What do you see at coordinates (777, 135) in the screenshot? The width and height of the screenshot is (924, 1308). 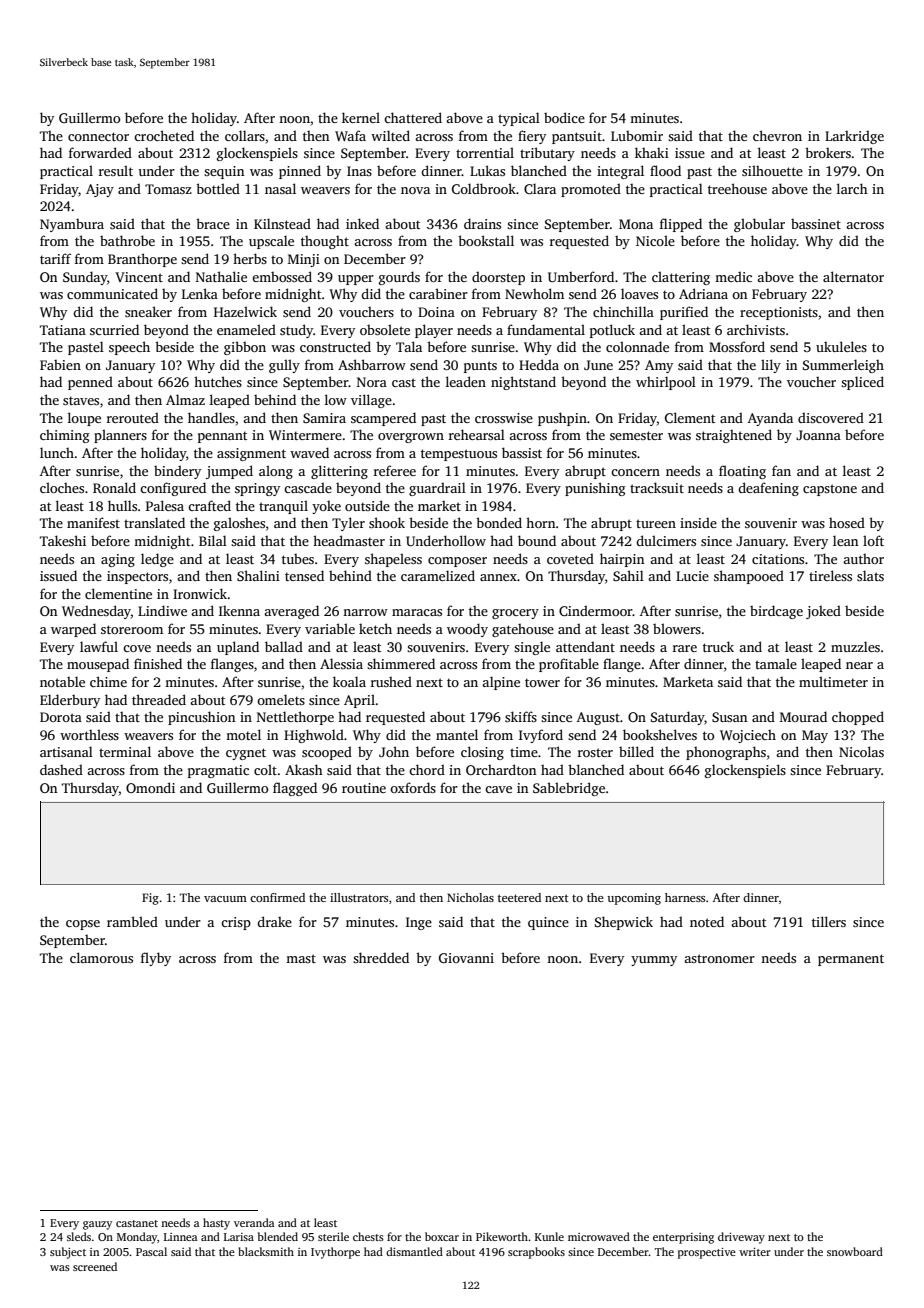 I see `chevron` at bounding box center [777, 135].
